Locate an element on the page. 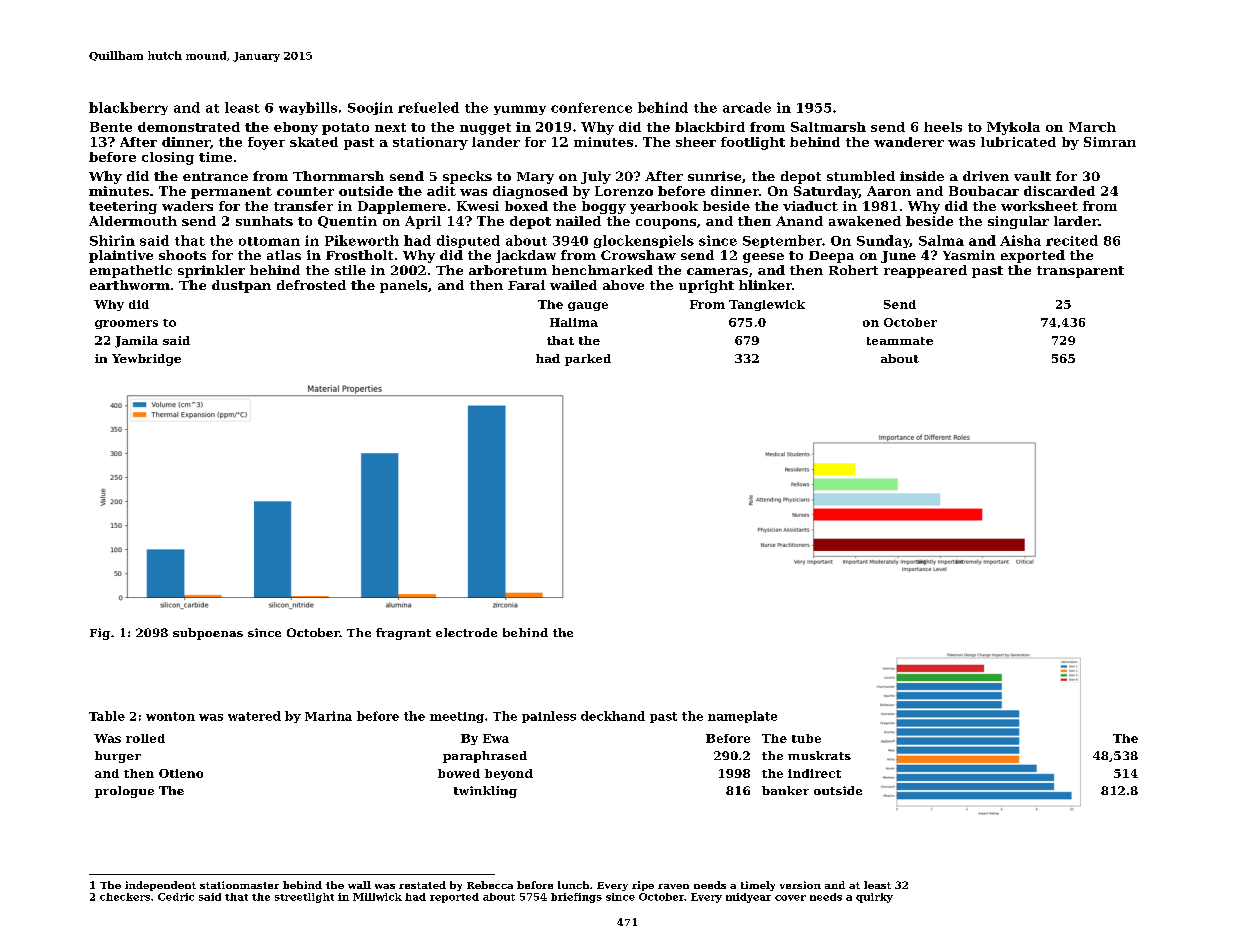  blackberry is located at coordinates (128, 108).
